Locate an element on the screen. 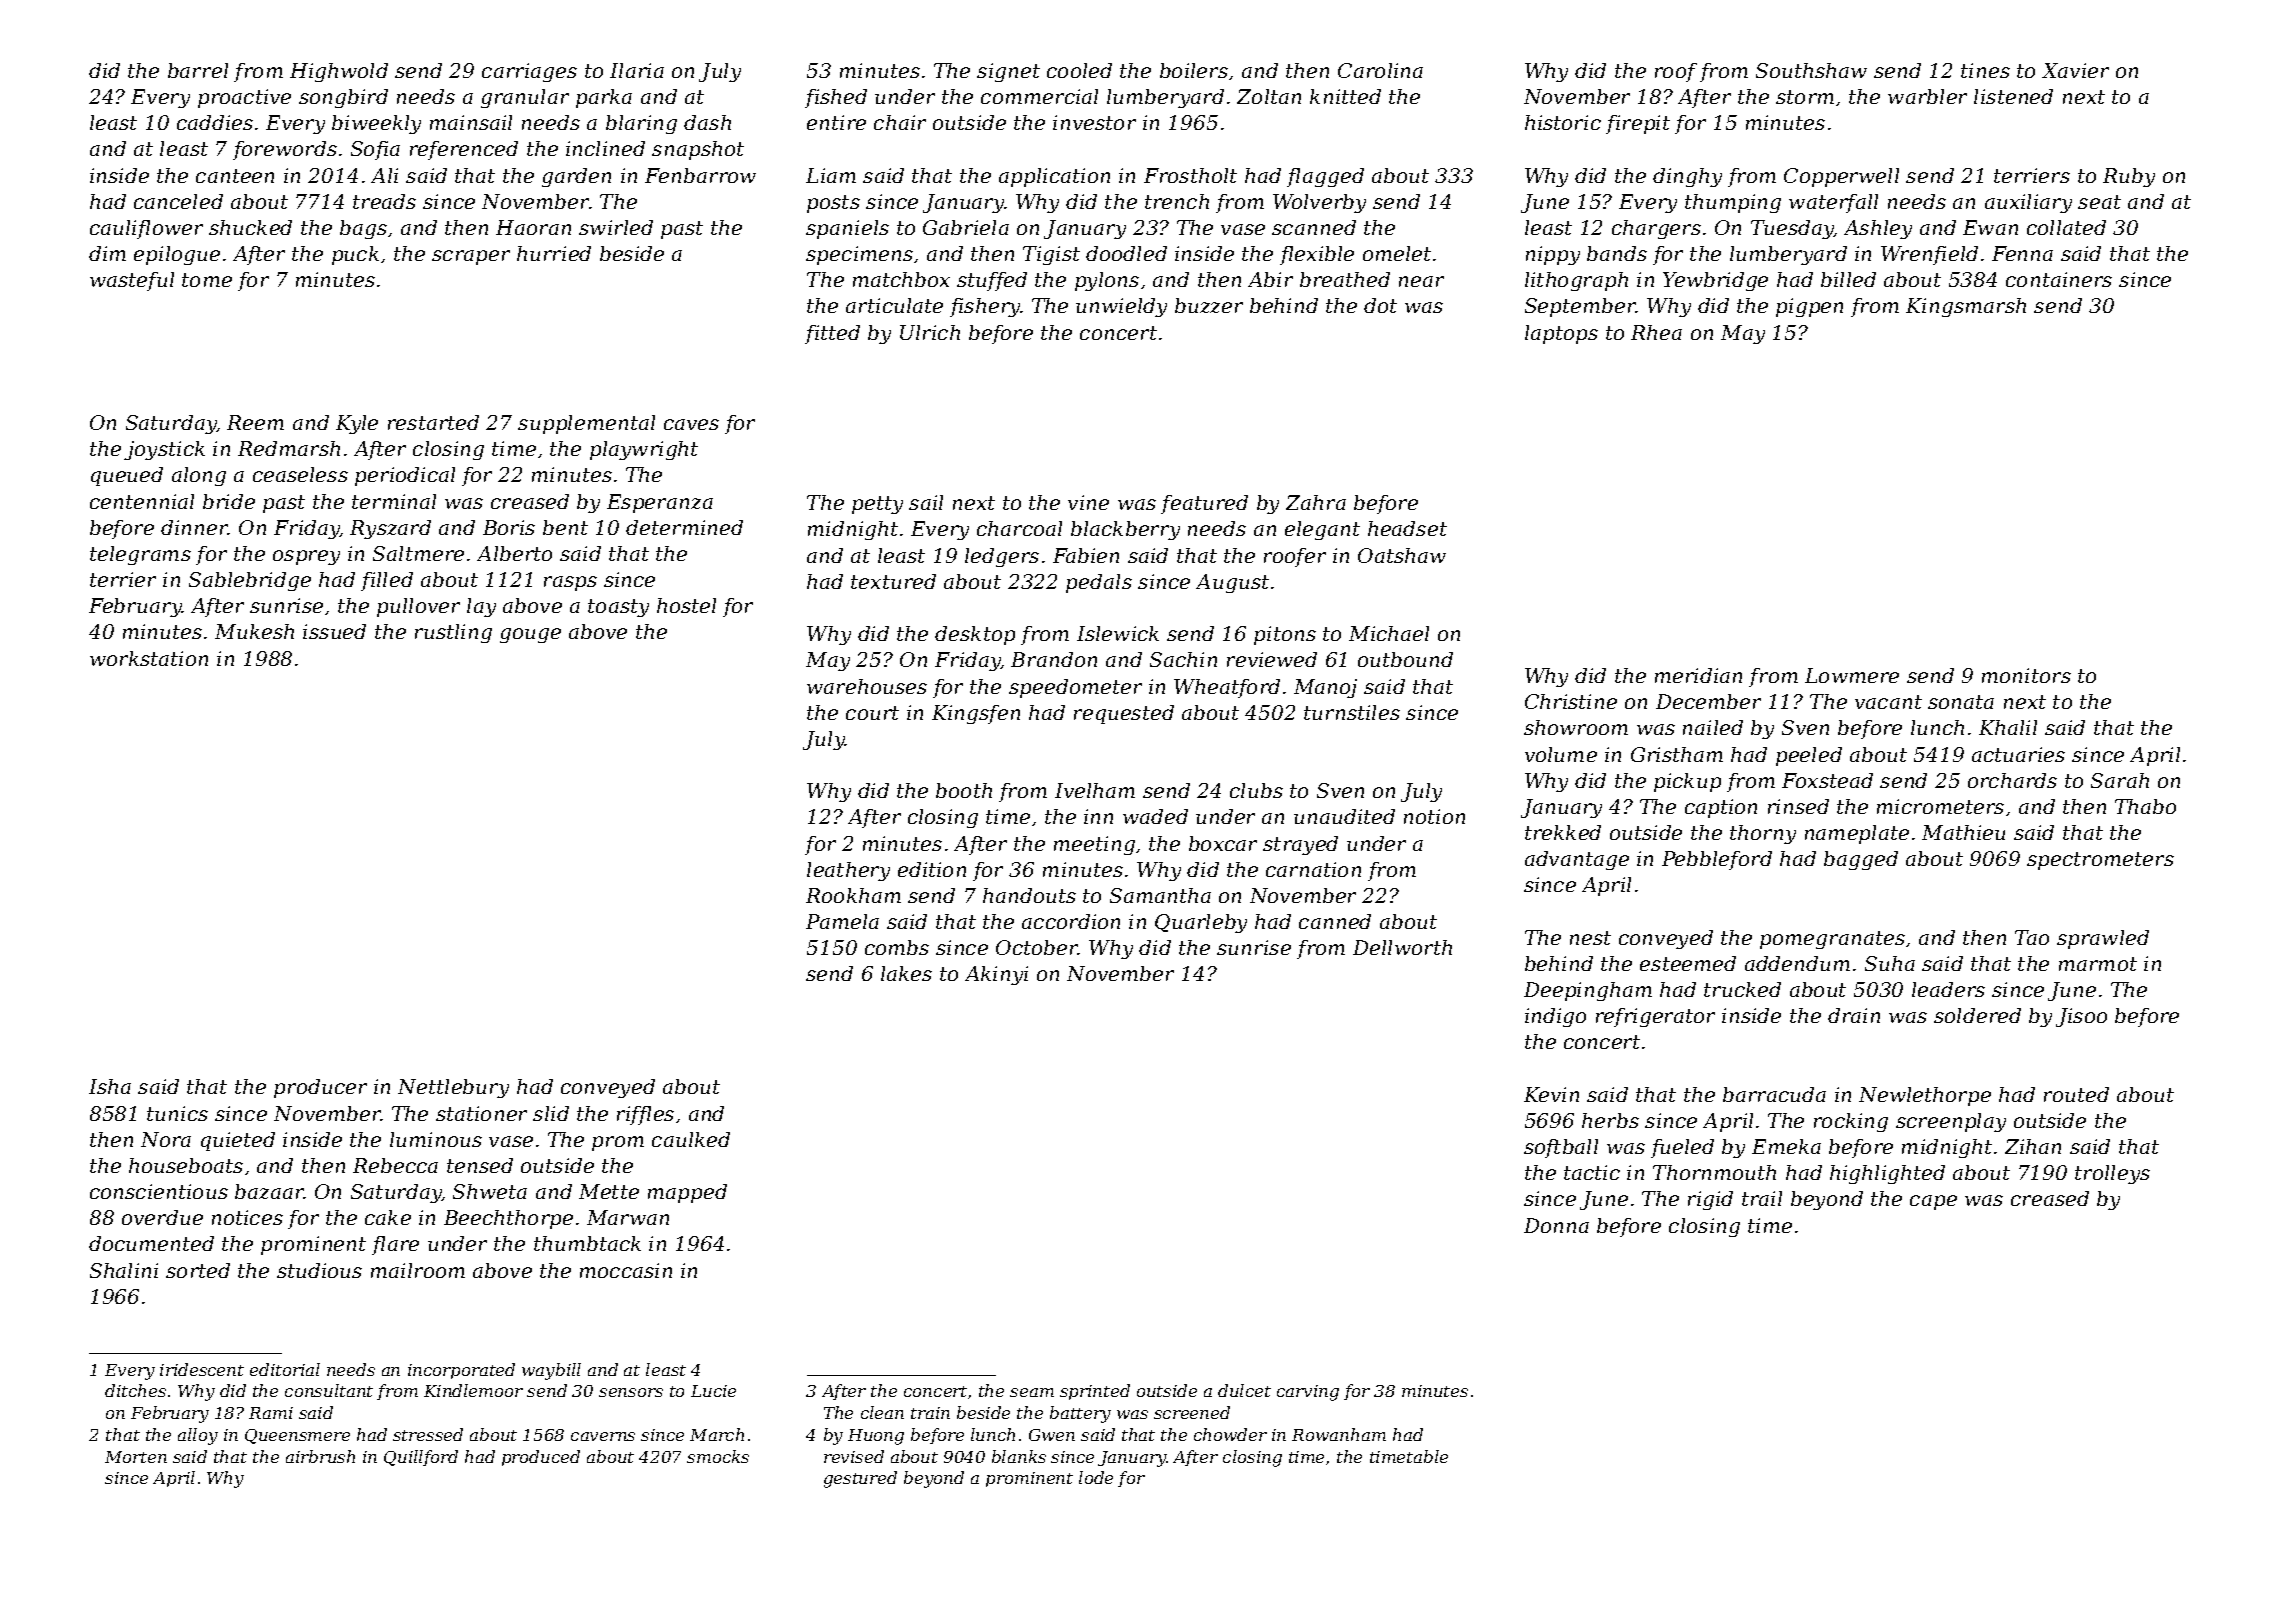 The image size is (2282, 1614). gestured is located at coordinates (860, 1479).
